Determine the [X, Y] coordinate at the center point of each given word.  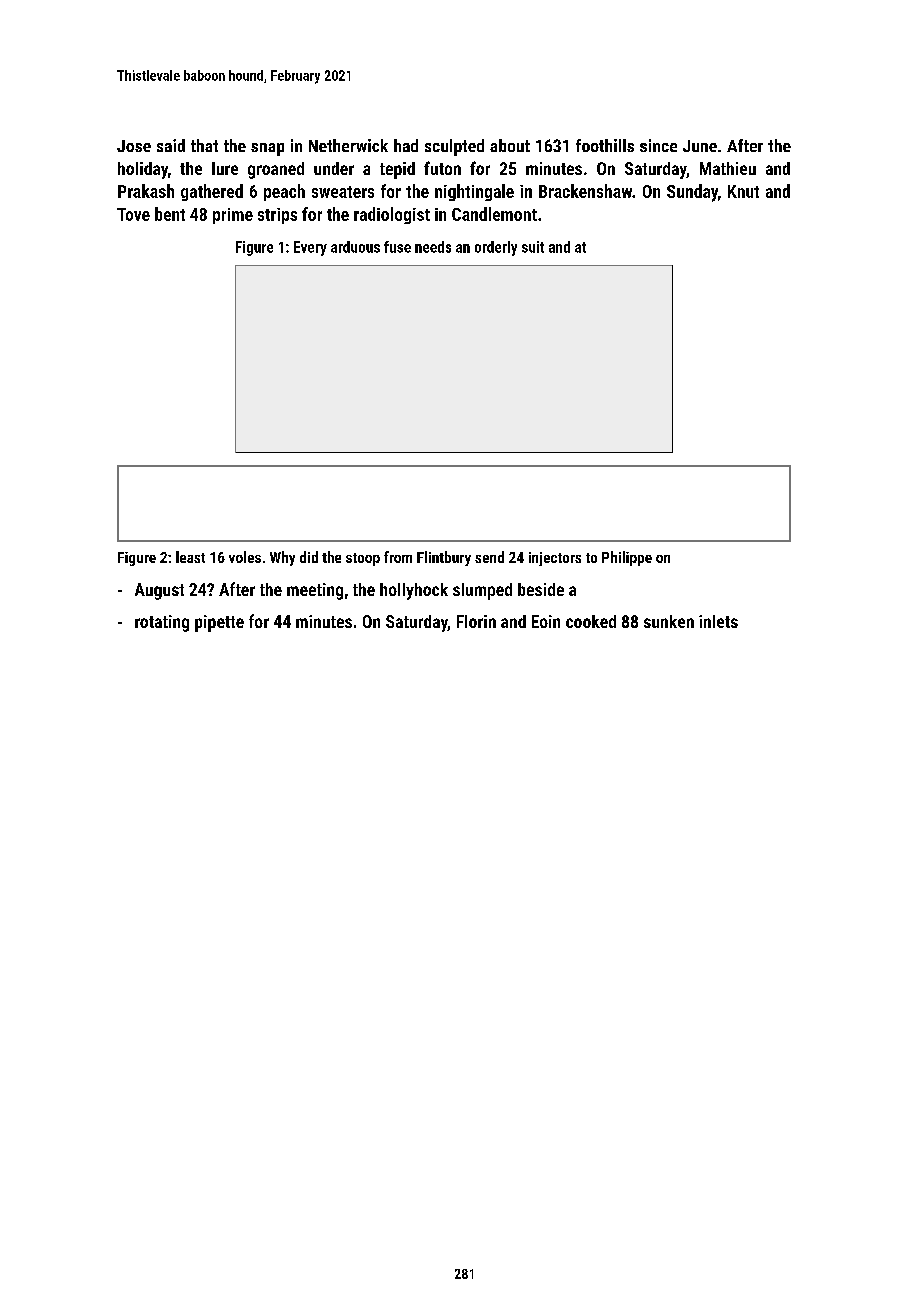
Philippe [627, 558]
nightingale [474, 192]
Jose [134, 146]
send [489, 557]
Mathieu [728, 168]
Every [310, 248]
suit [533, 247]
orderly [496, 248]
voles [245, 557]
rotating [162, 623]
